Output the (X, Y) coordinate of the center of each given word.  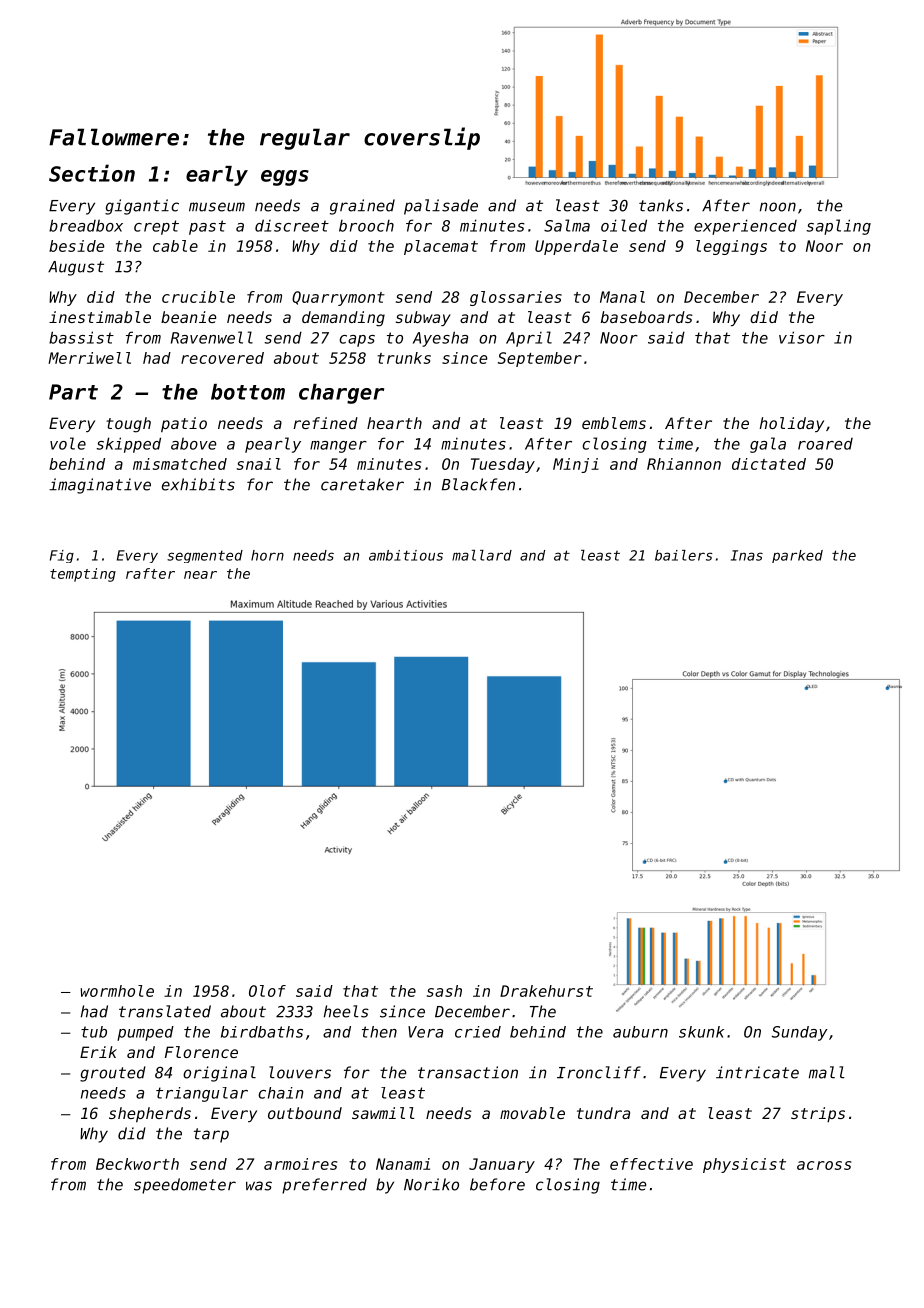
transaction (468, 1072)
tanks (661, 205)
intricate (757, 1072)
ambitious (406, 555)
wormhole (117, 991)
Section (92, 173)
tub (94, 1032)
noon (778, 207)
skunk (701, 1032)
